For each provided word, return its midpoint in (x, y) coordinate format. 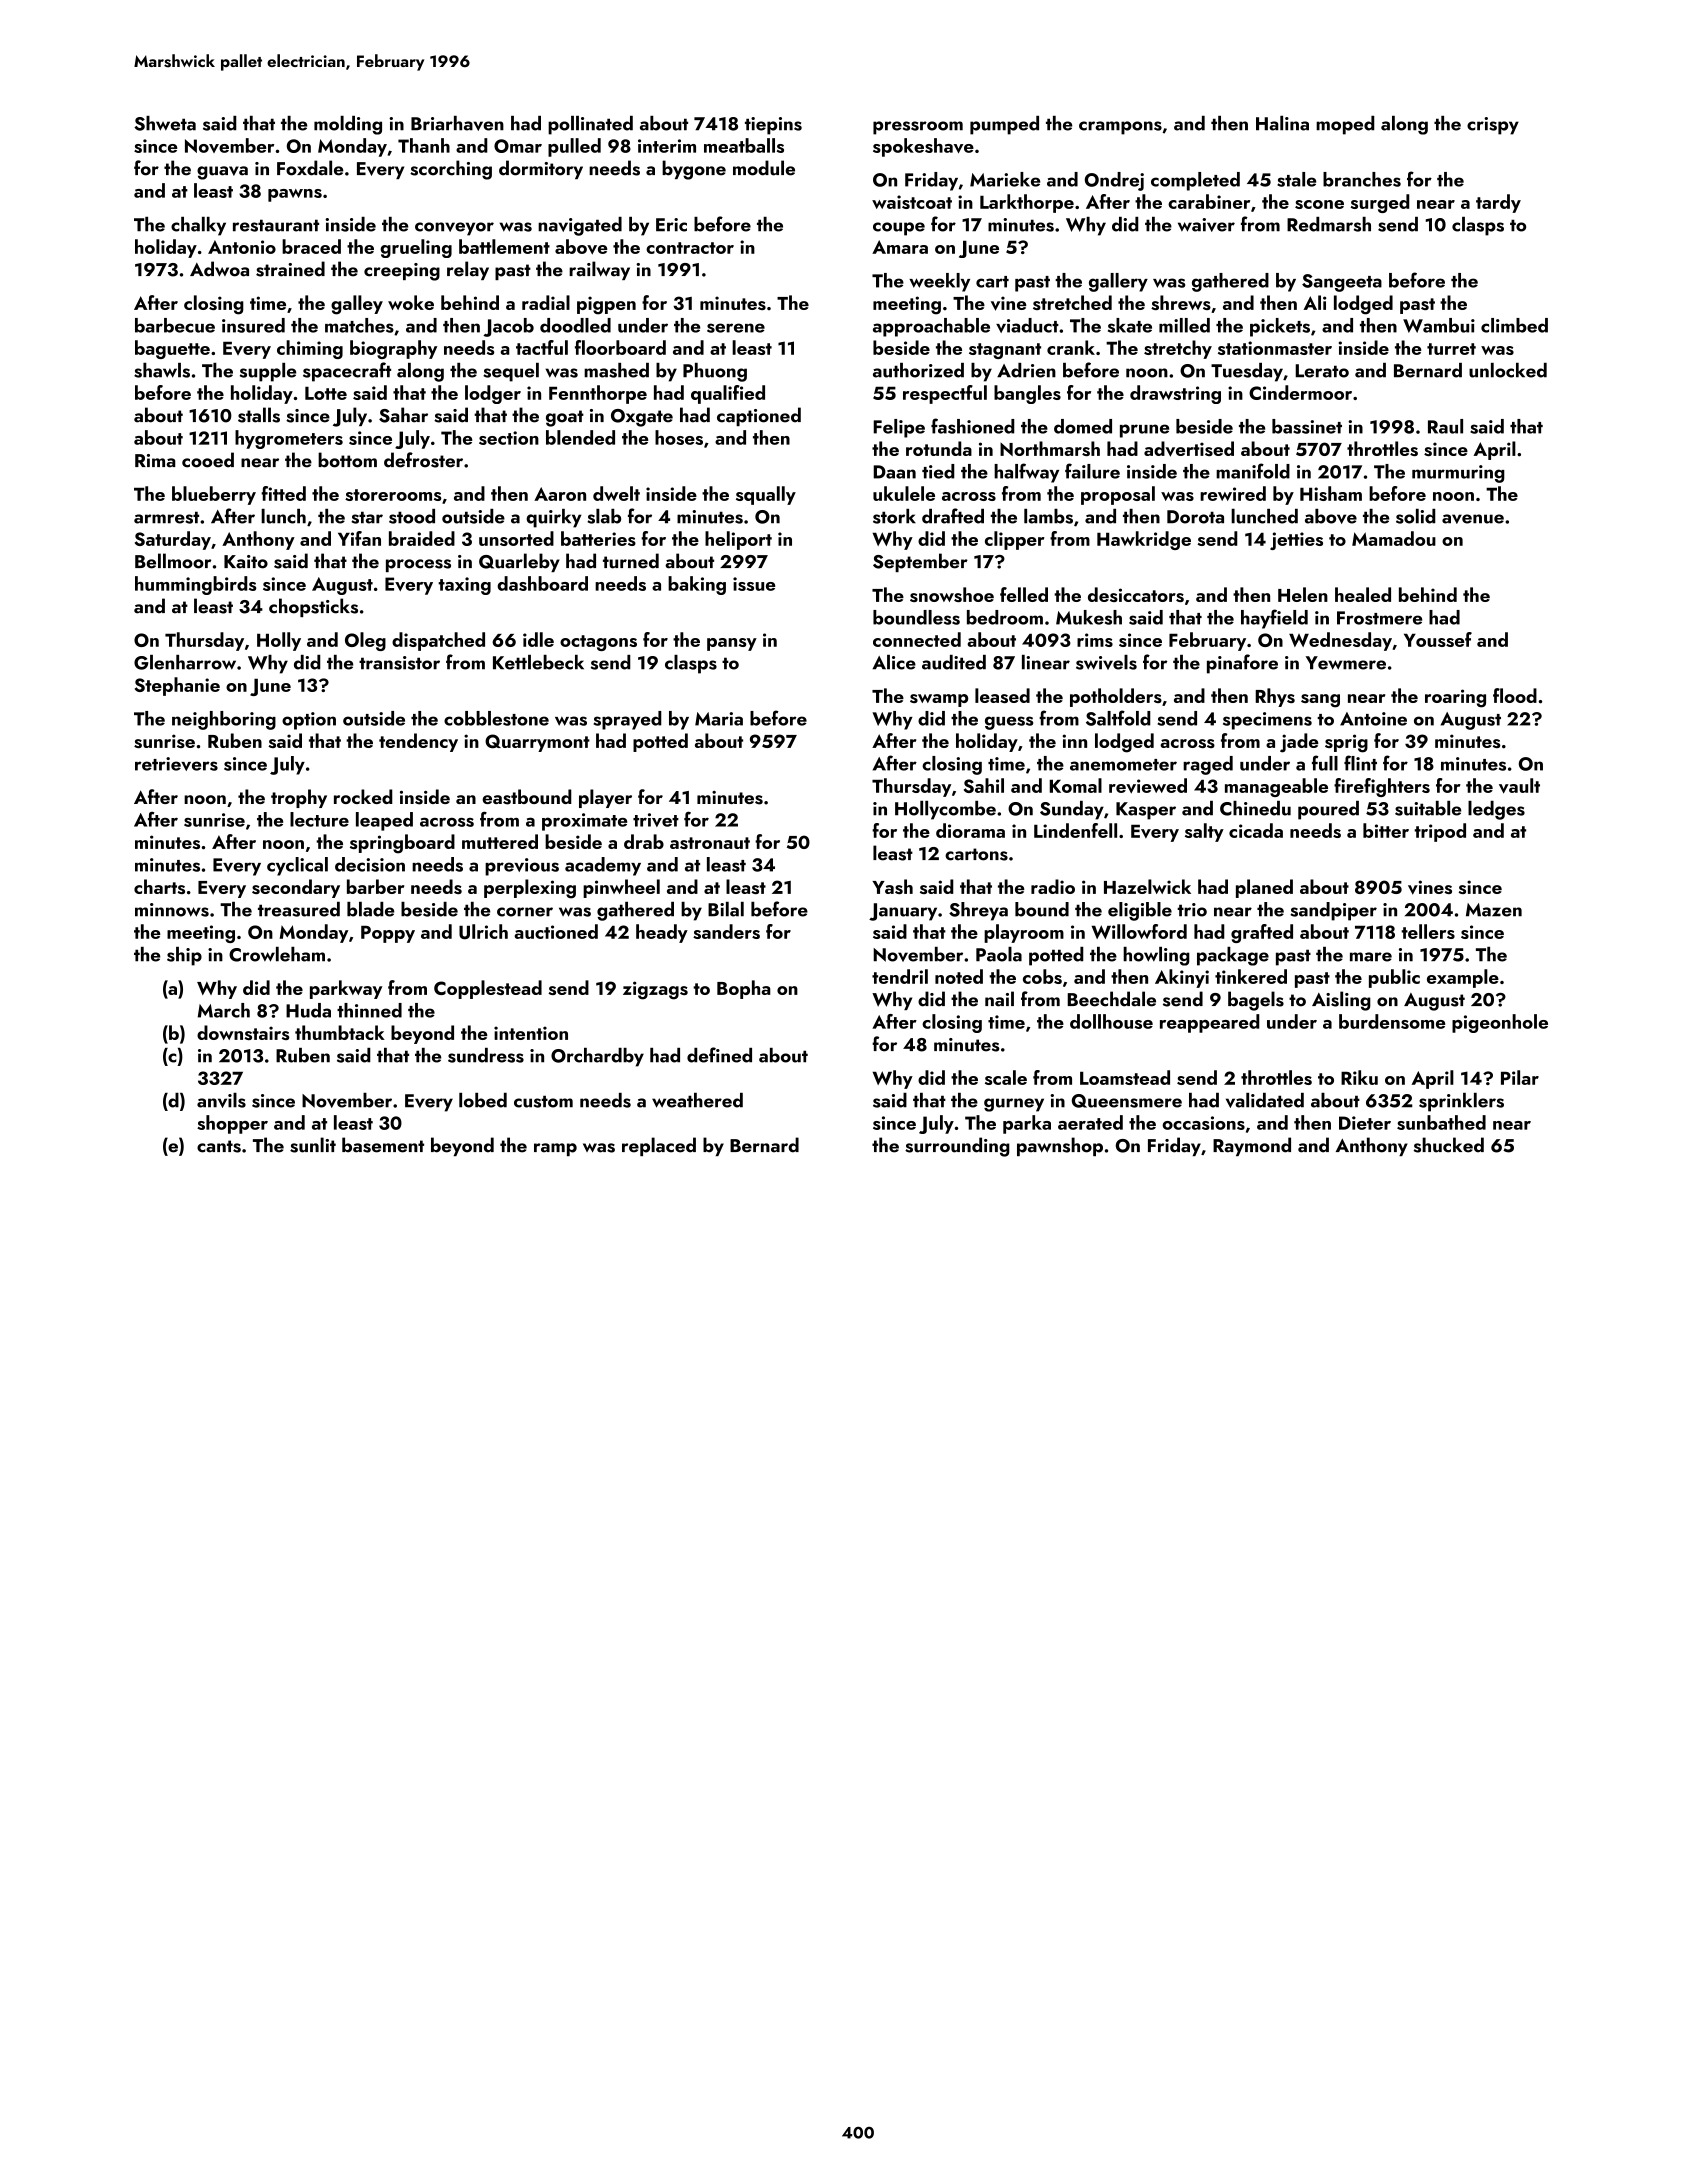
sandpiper (1333, 911)
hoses (679, 437)
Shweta (165, 123)
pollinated (590, 125)
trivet (656, 820)
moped (1345, 125)
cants (219, 1146)
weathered (697, 1100)
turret (1451, 349)
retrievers (176, 764)
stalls (259, 415)
